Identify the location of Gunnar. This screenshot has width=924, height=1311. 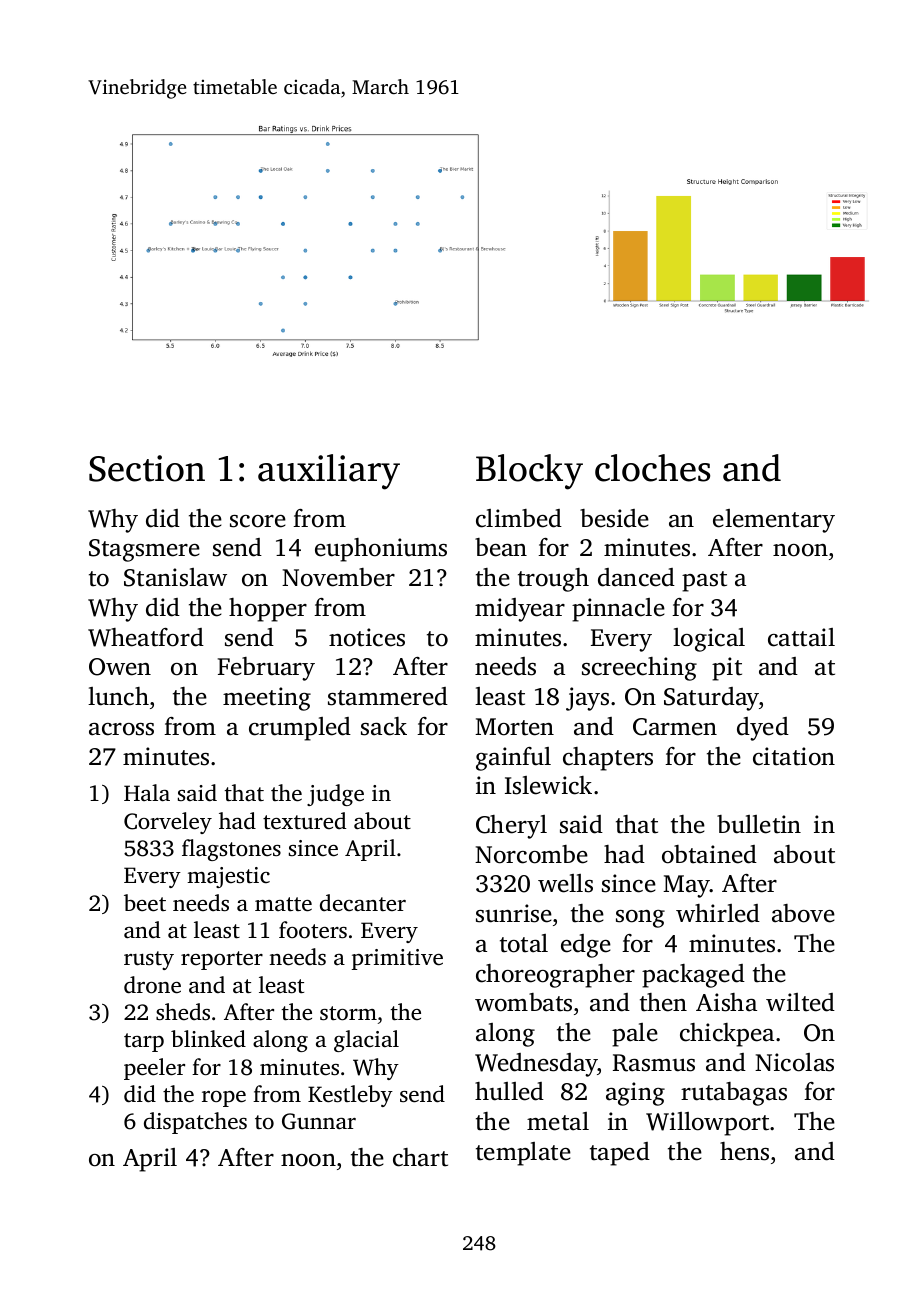
(319, 1121).
